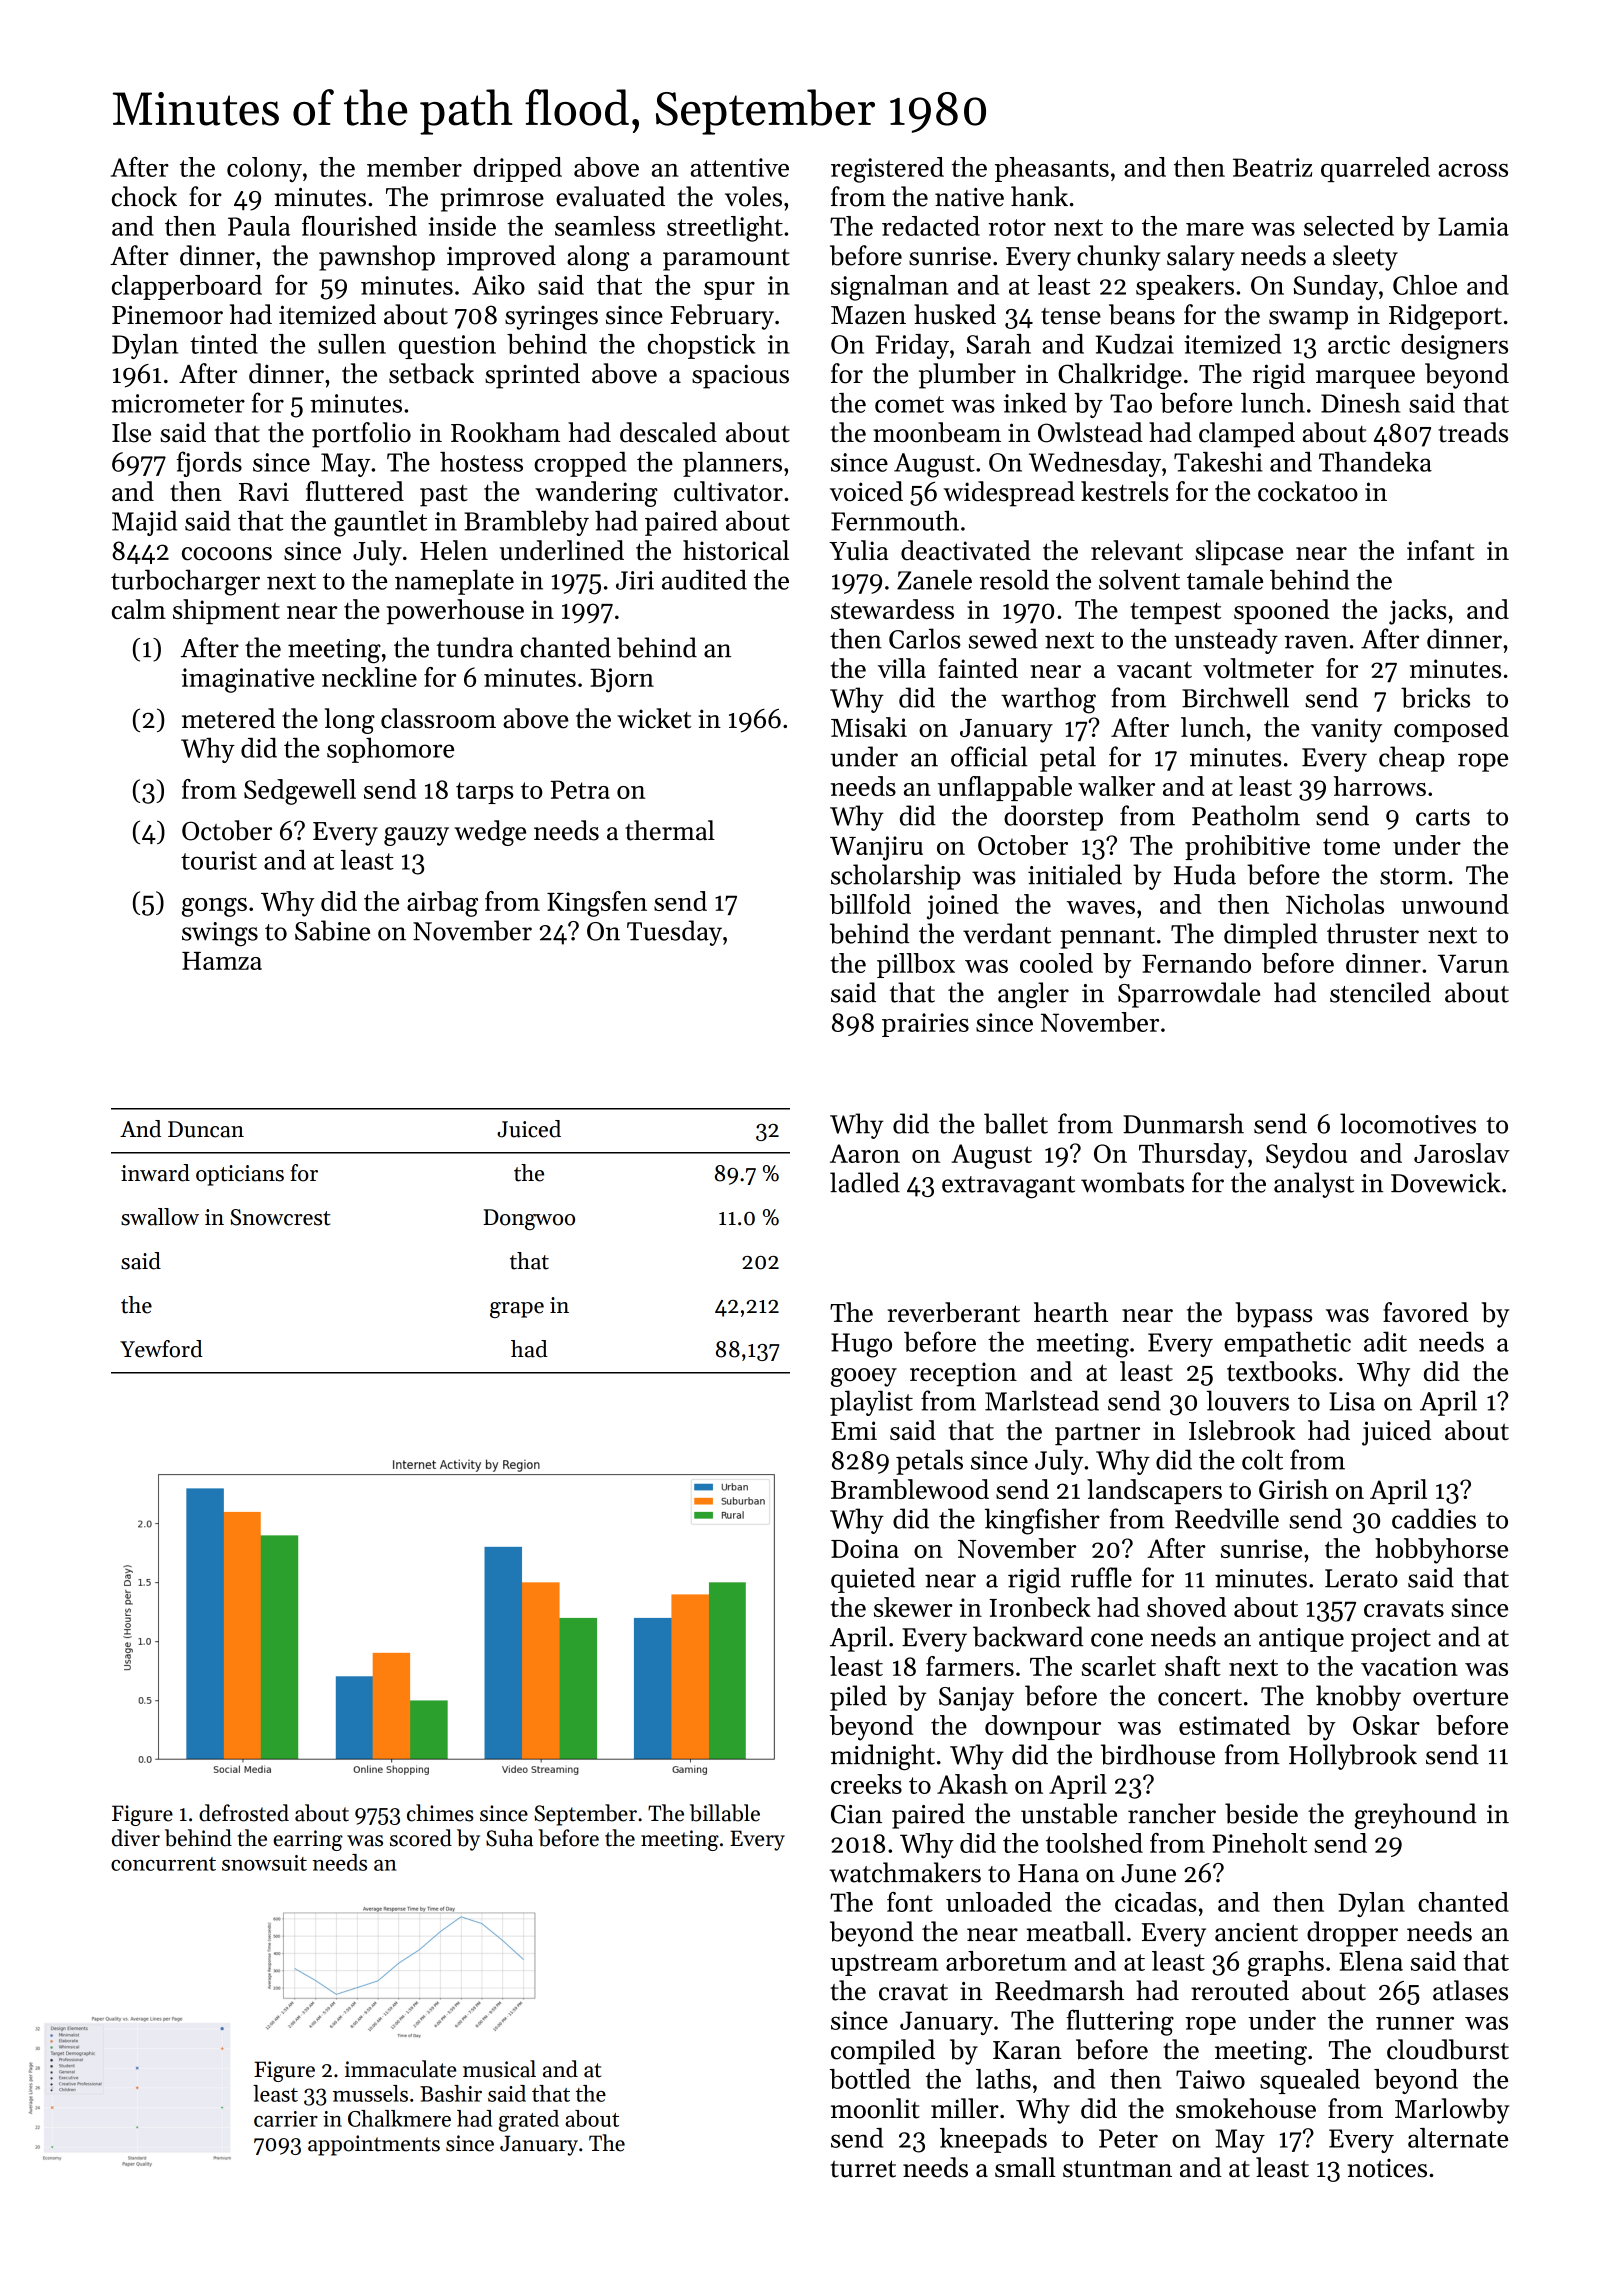 The height and width of the screenshot is (2292, 1620). Describe the element at coordinates (442, 904) in the screenshot. I see `airbag` at that location.
